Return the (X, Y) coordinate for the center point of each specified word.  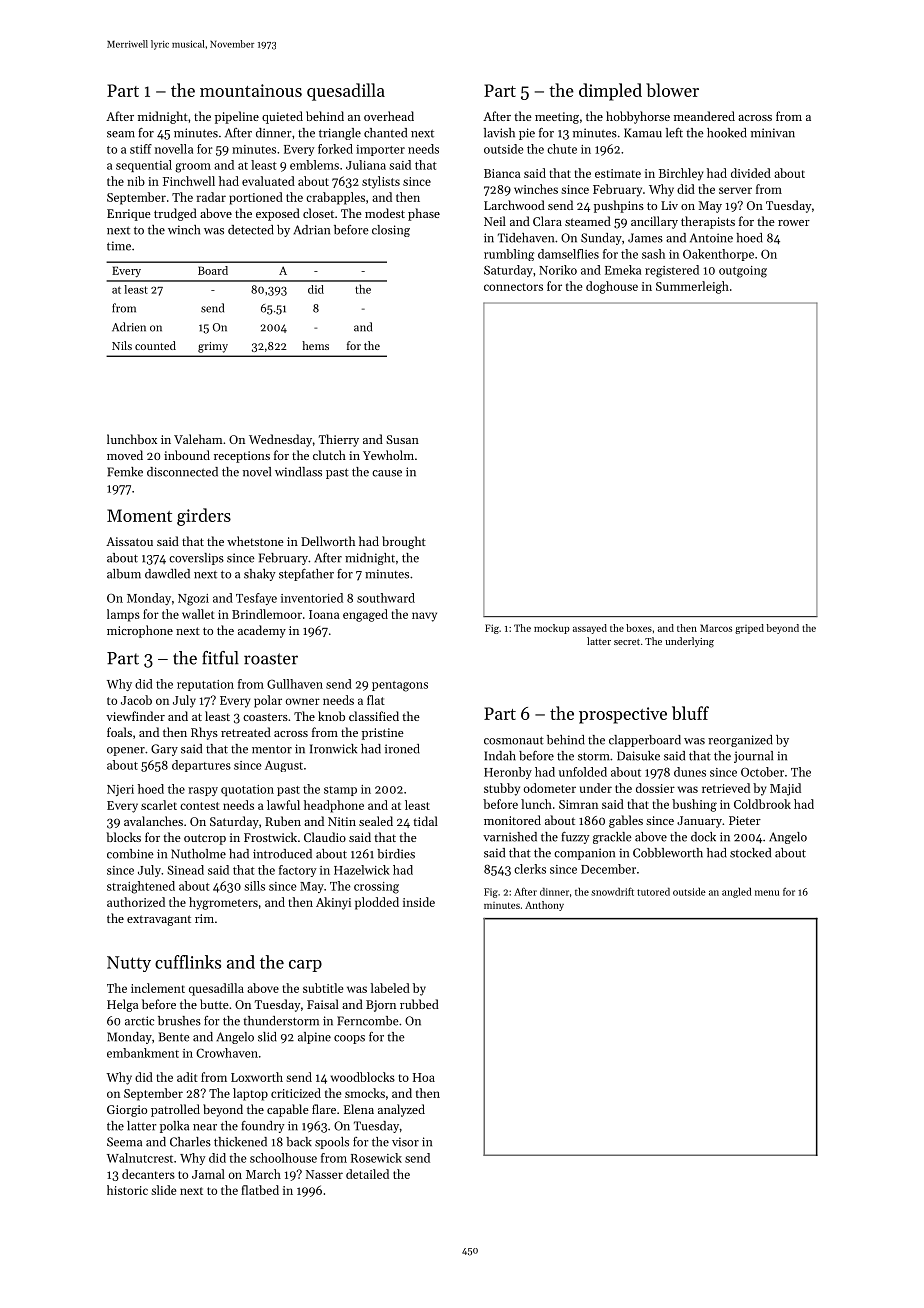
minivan (773, 133)
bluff (690, 713)
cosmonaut (514, 740)
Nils (122, 345)
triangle (340, 134)
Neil (495, 221)
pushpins (619, 206)
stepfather (306, 575)
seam (121, 134)
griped (749, 629)
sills (254, 886)
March (263, 1174)
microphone (140, 631)
